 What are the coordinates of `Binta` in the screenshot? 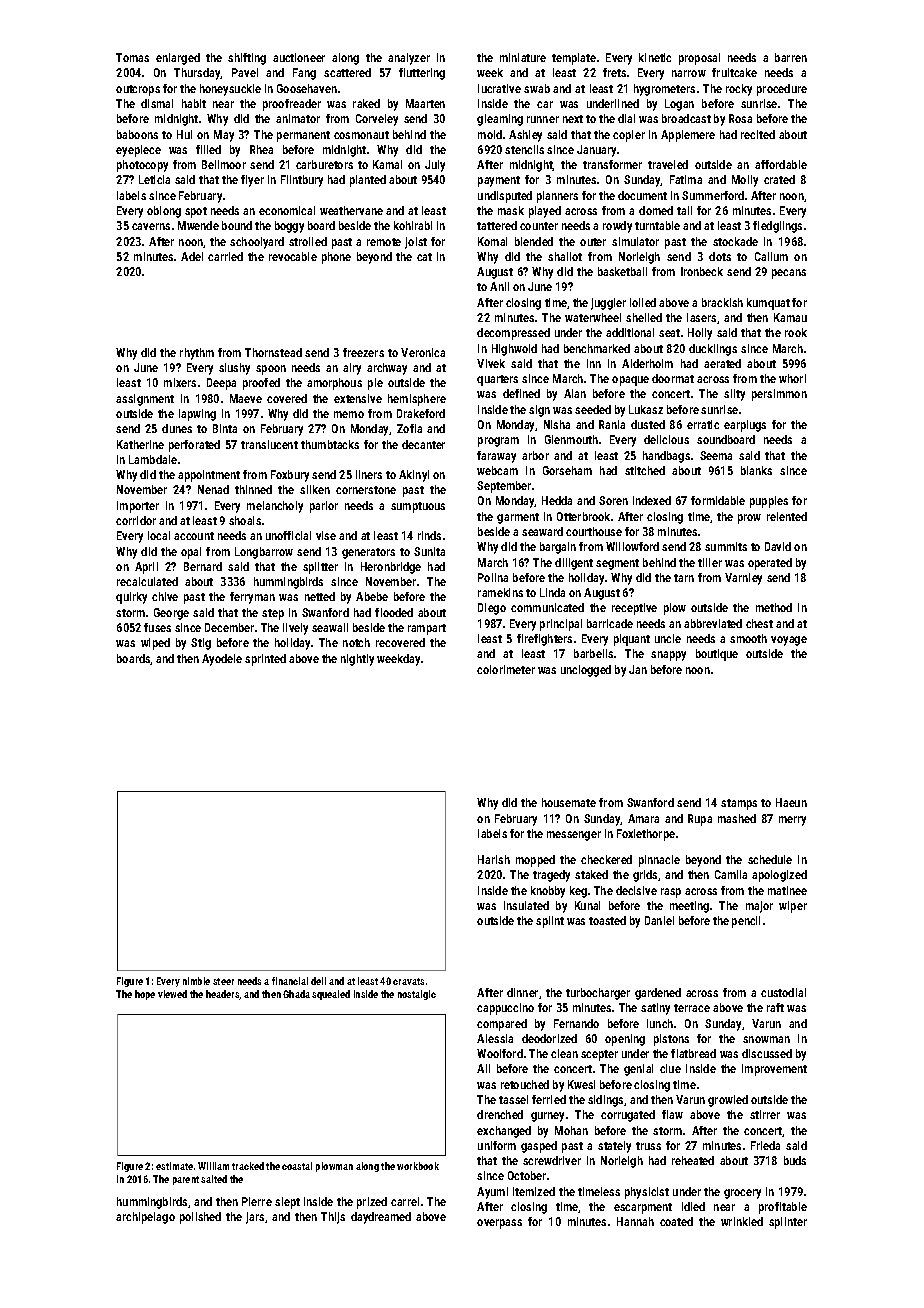 It's located at (225, 428).
